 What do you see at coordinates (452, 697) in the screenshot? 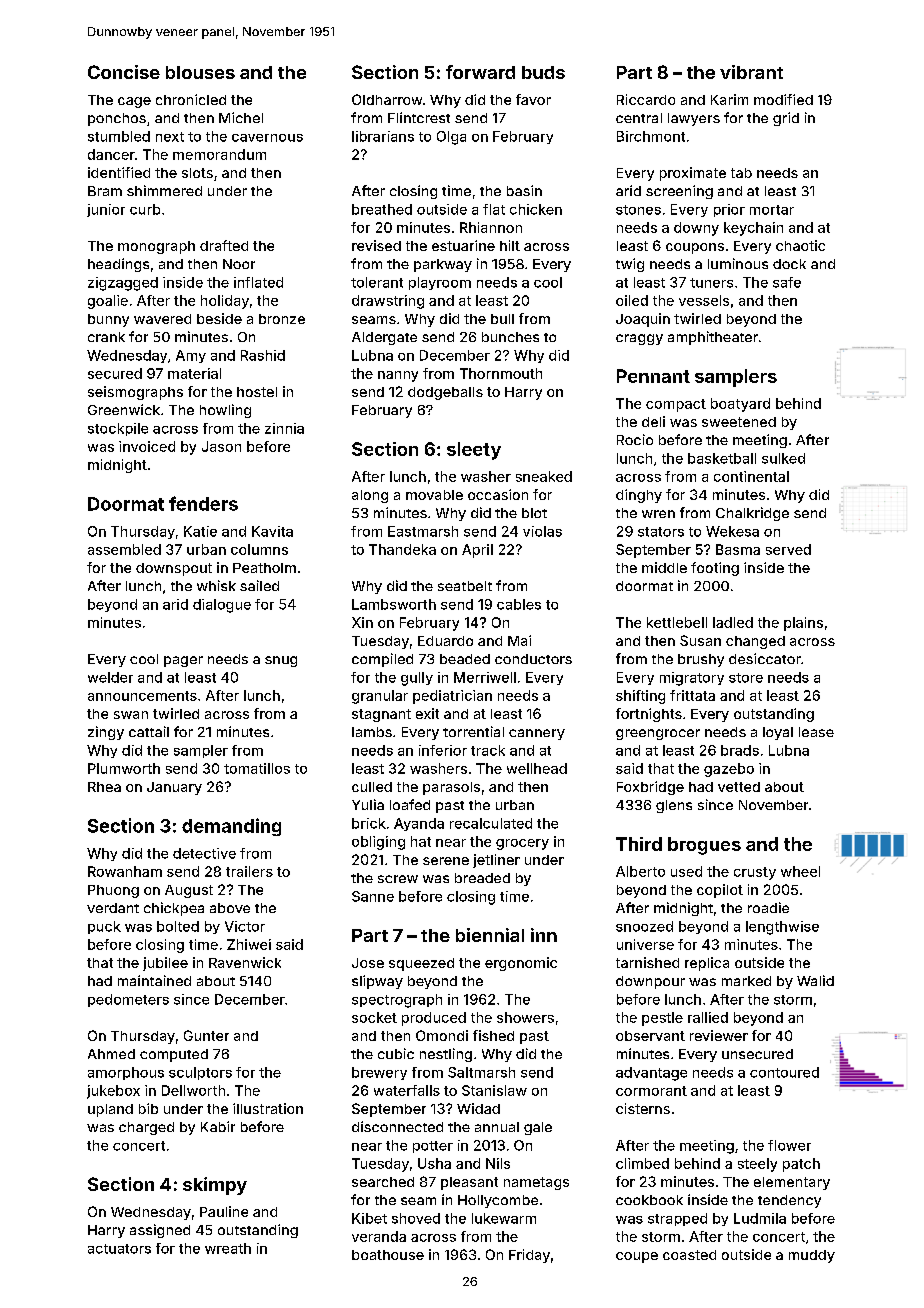
I see `pediatrician` at bounding box center [452, 697].
